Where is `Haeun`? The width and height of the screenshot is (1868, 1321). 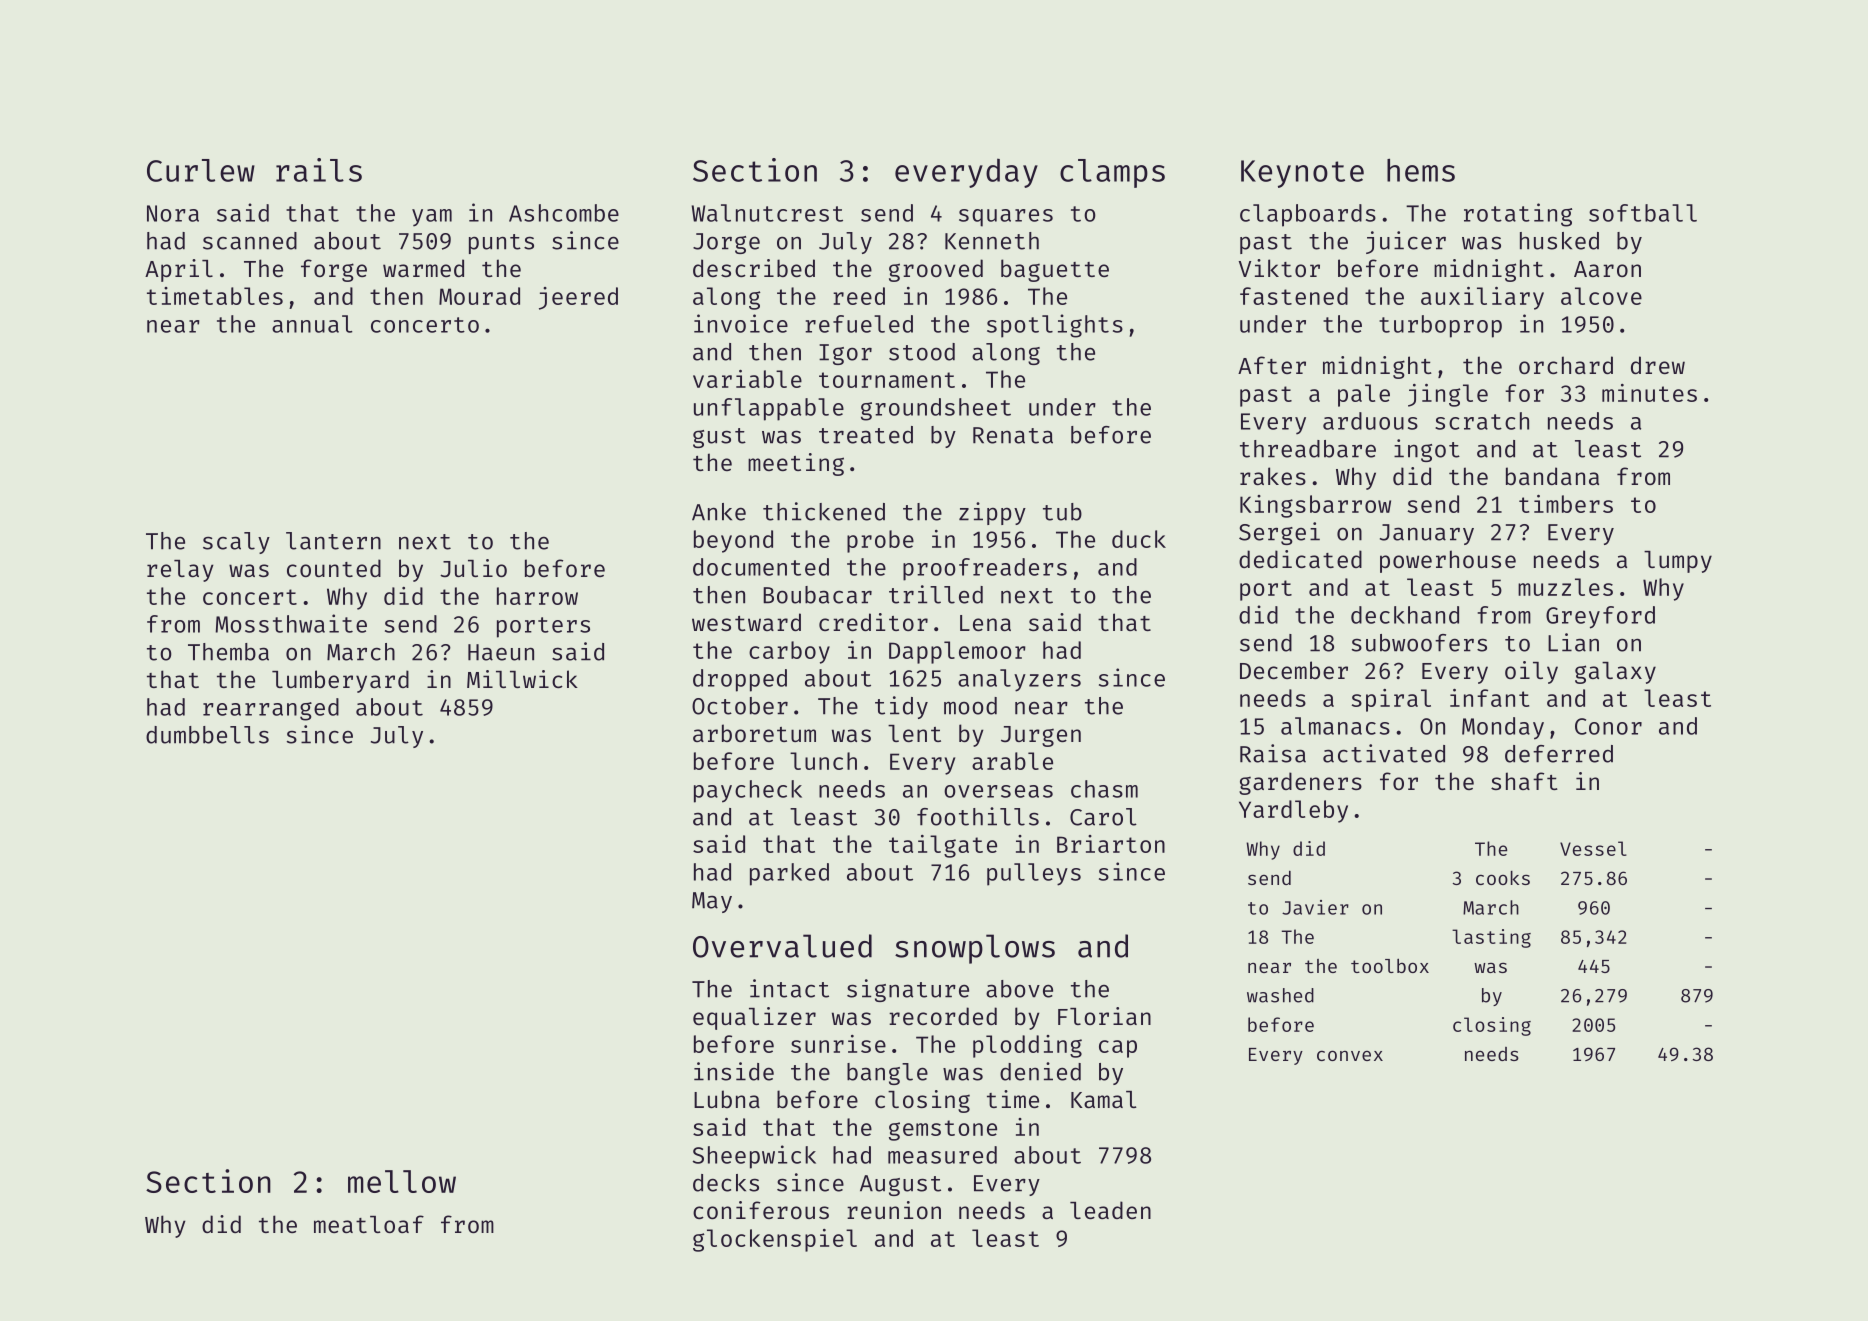 Haeun is located at coordinates (501, 652).
